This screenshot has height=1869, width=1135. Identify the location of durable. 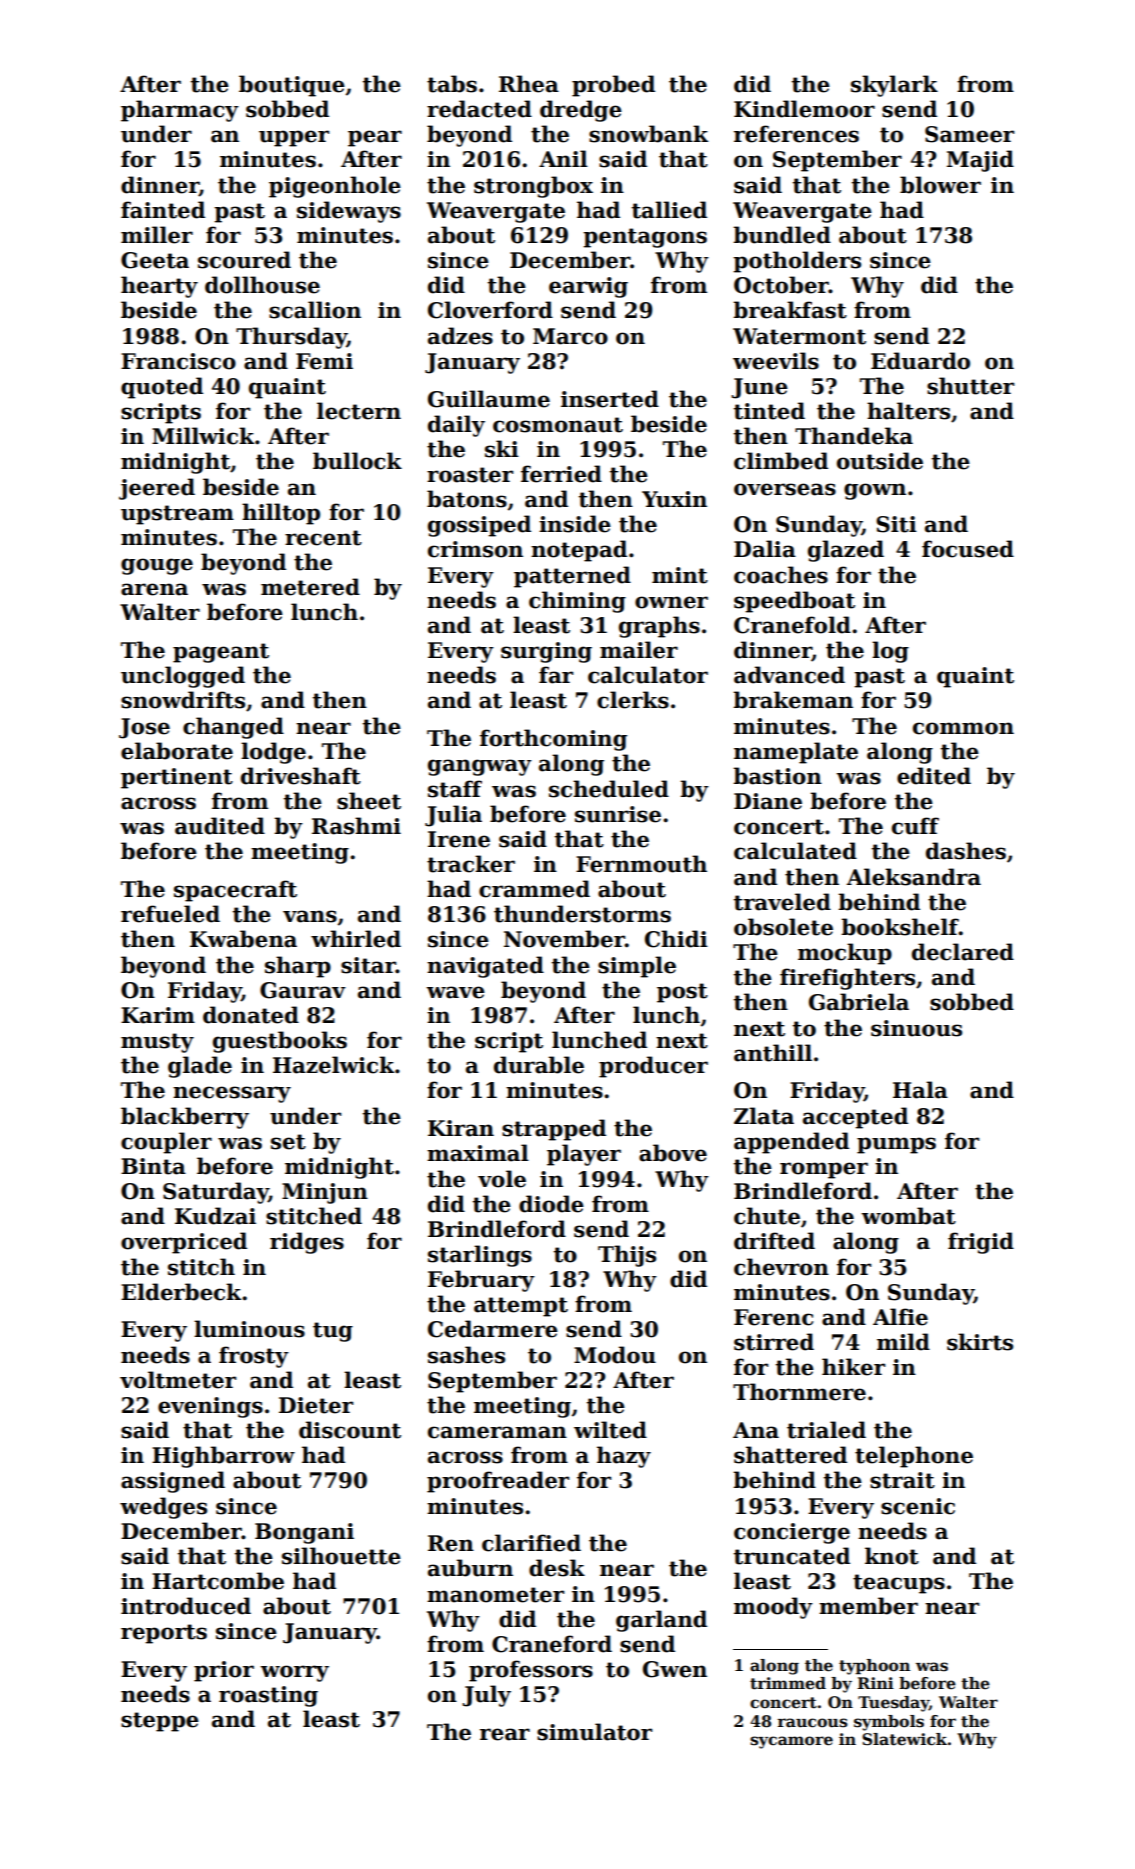
(539, 1065).
